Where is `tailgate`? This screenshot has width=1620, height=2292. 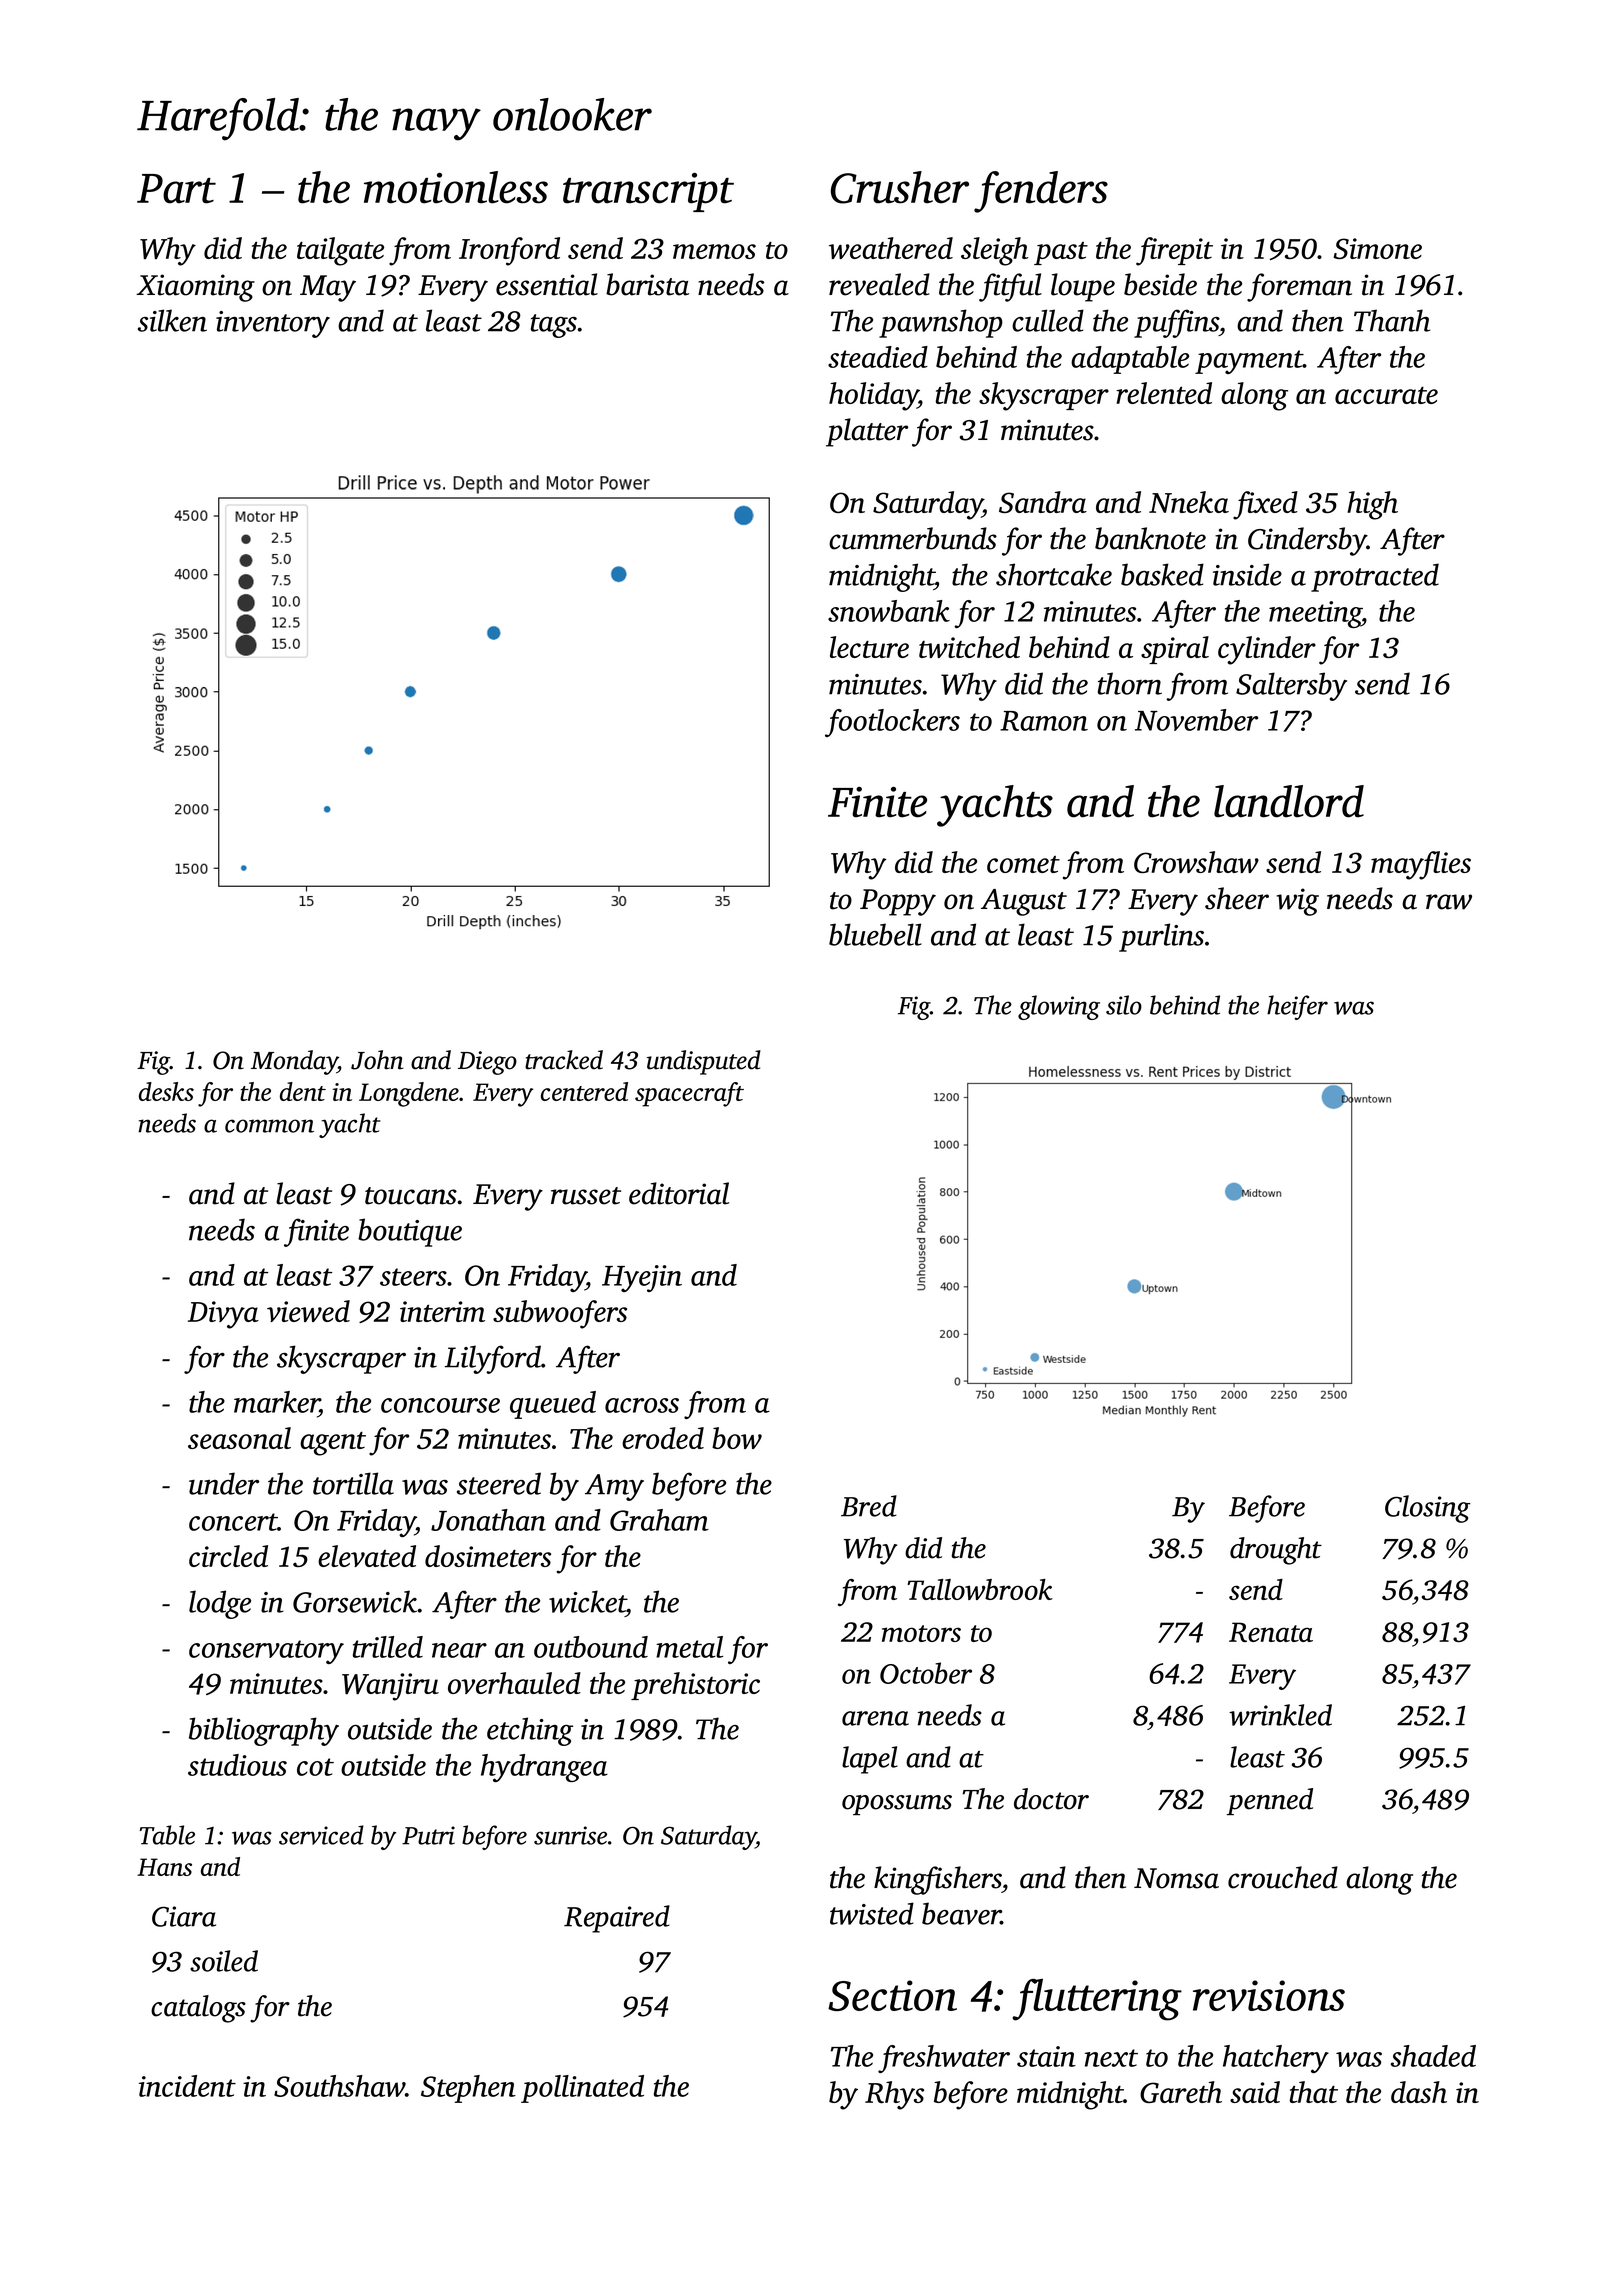 tailgate is located at coordinates (340, 251).
